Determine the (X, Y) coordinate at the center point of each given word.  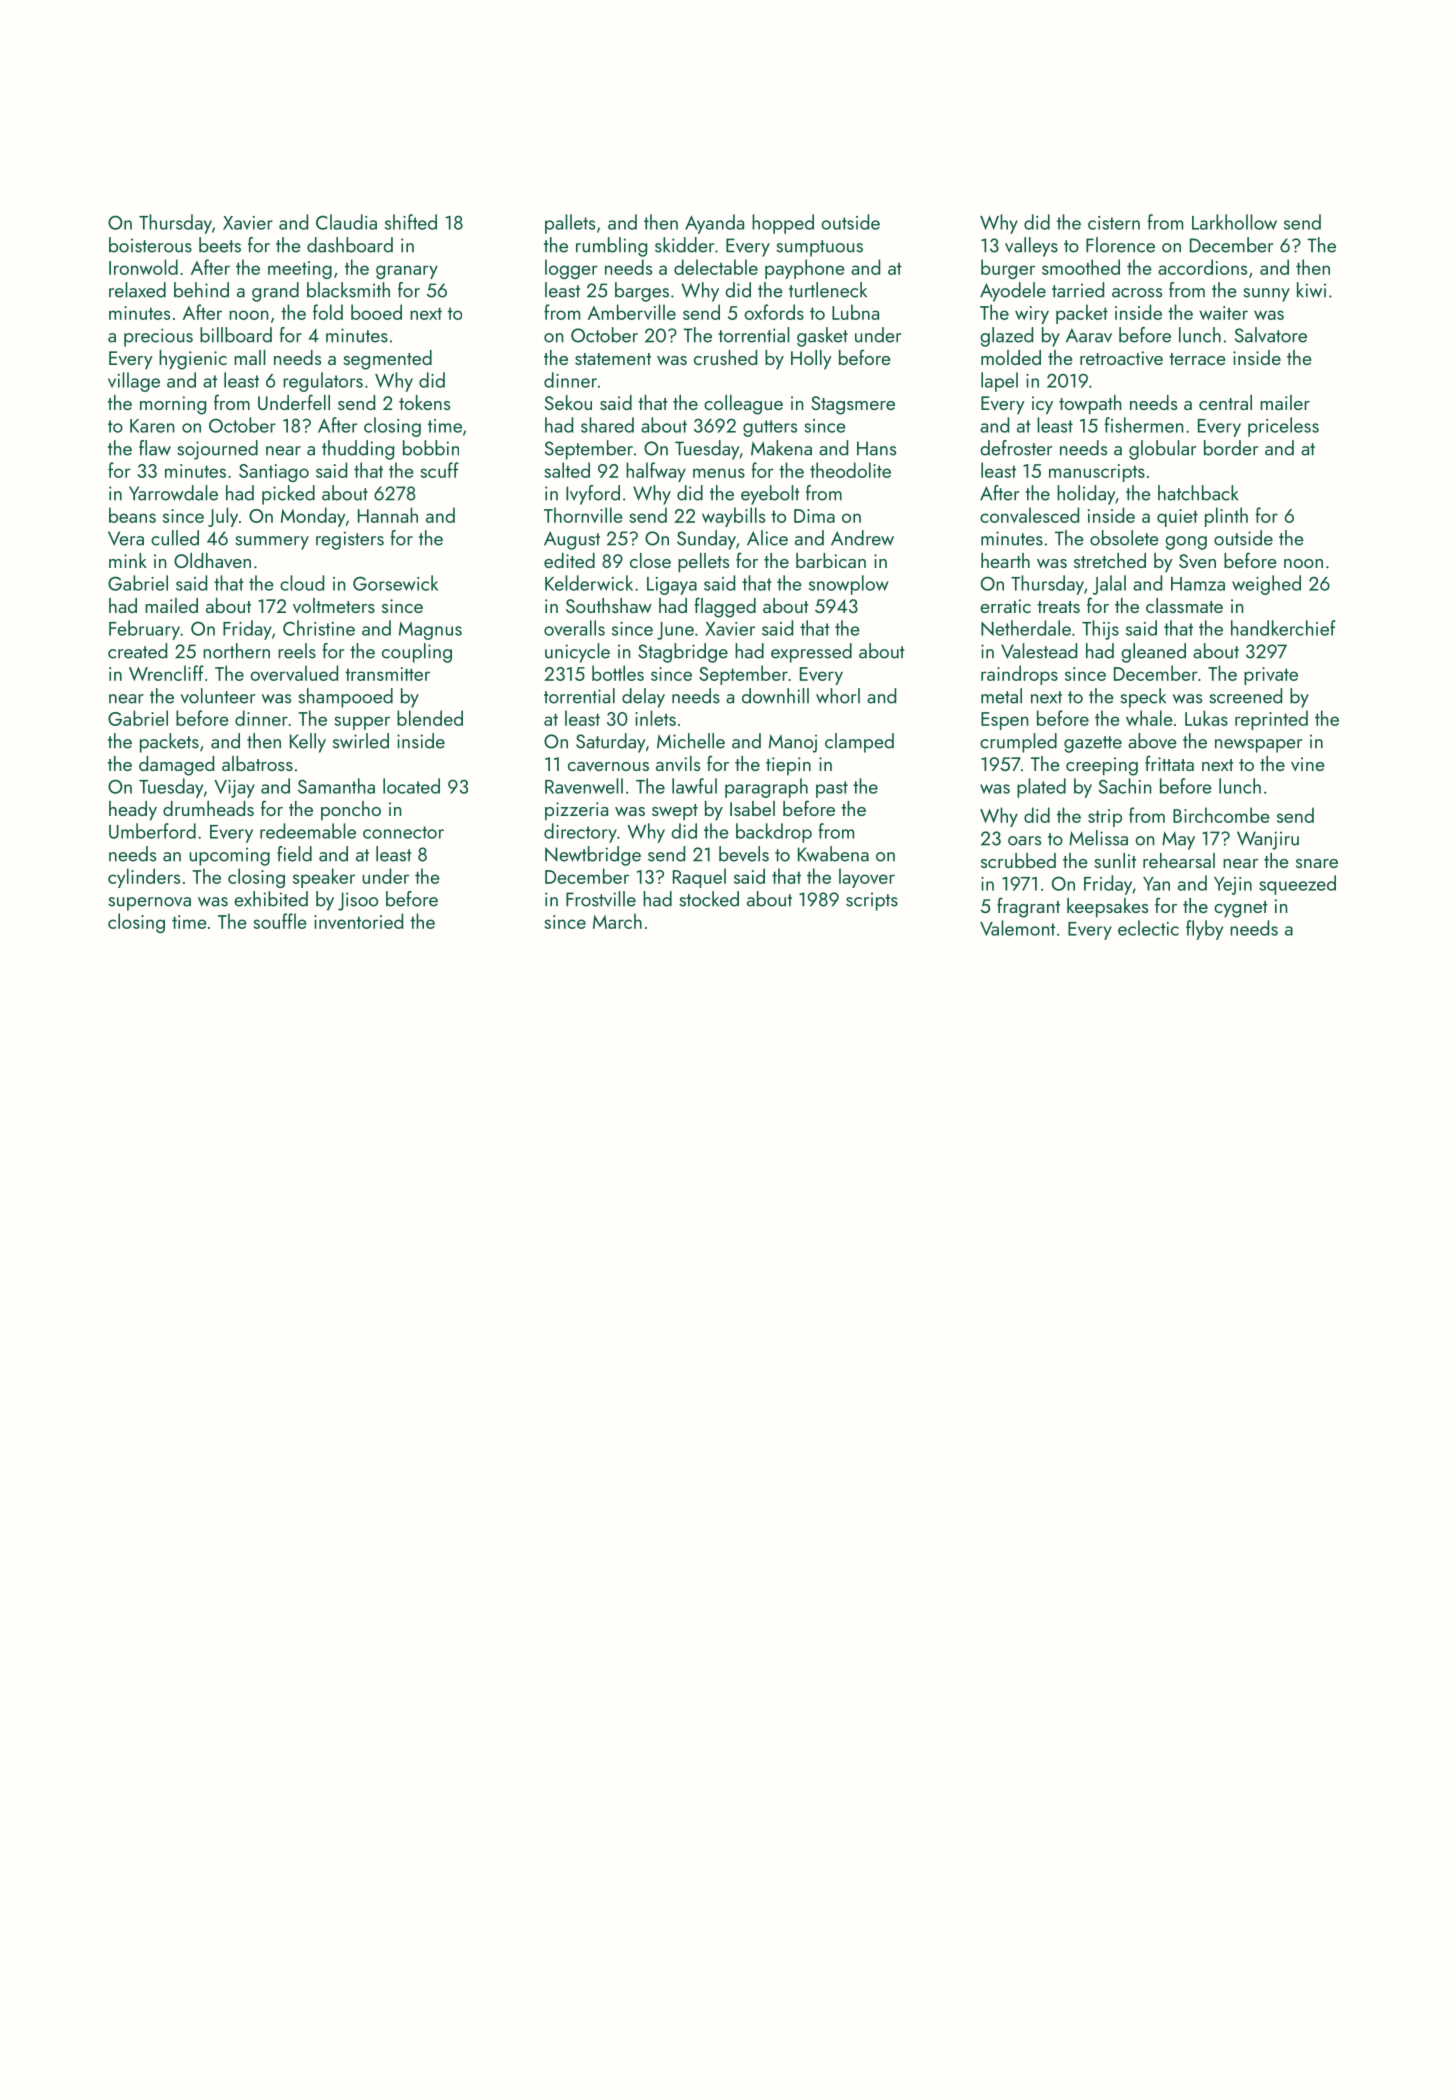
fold (328, 312)
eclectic (1148, 928)
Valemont (1017, 928)
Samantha (336, 786)
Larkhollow (1234, 222)
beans (132, 515)
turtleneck (828, 290)
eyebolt (770, 495)
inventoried (358, 921)
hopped (783, 224)
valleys (1031, 247)
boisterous (150, 245)
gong (1186, 543)
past (832, 789)
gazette (1093, 744)
